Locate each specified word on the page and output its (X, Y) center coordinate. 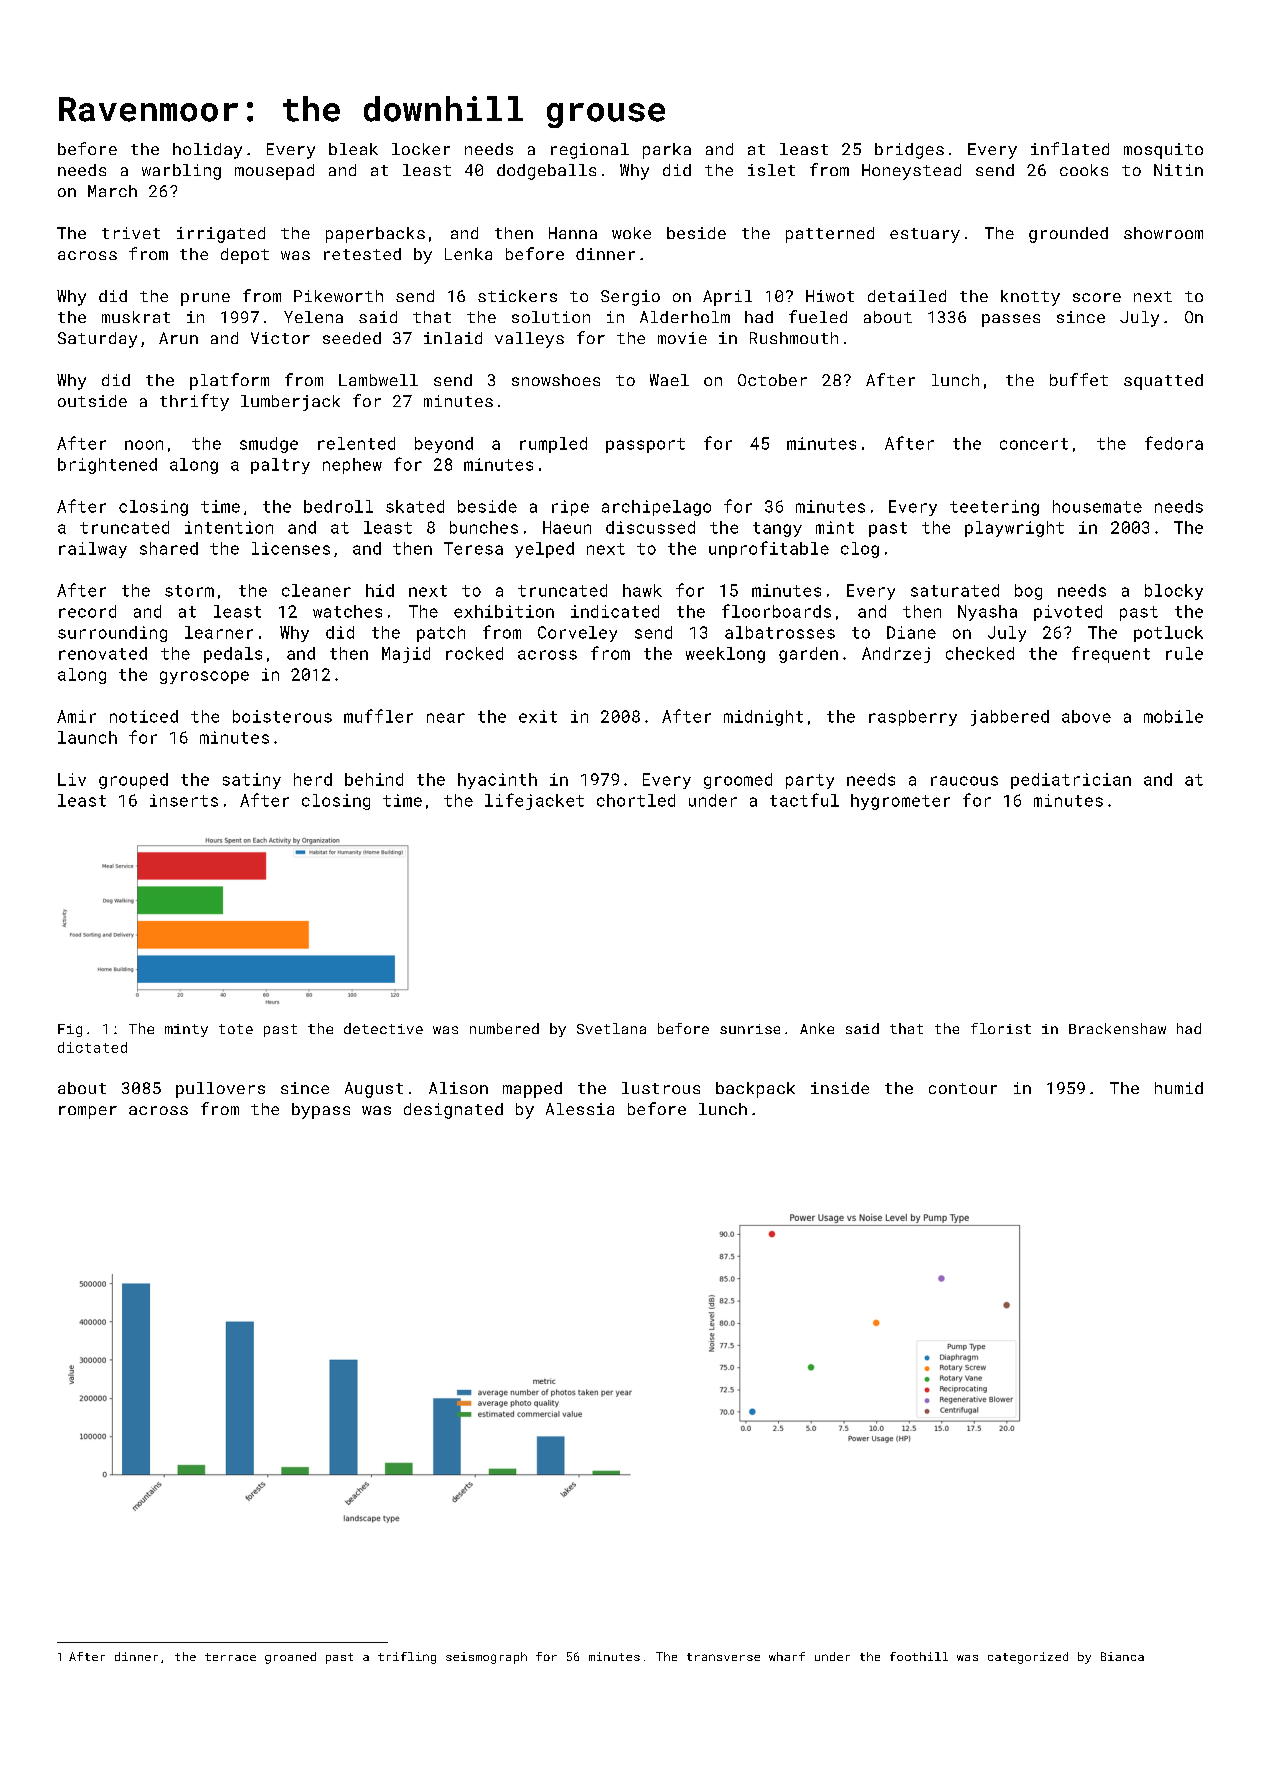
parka (667, 151)
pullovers (220, 1090)
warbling (181, 172)
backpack (755, 1090)
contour (963, 1088)
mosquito (1163, 151)
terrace (230, 1657)
